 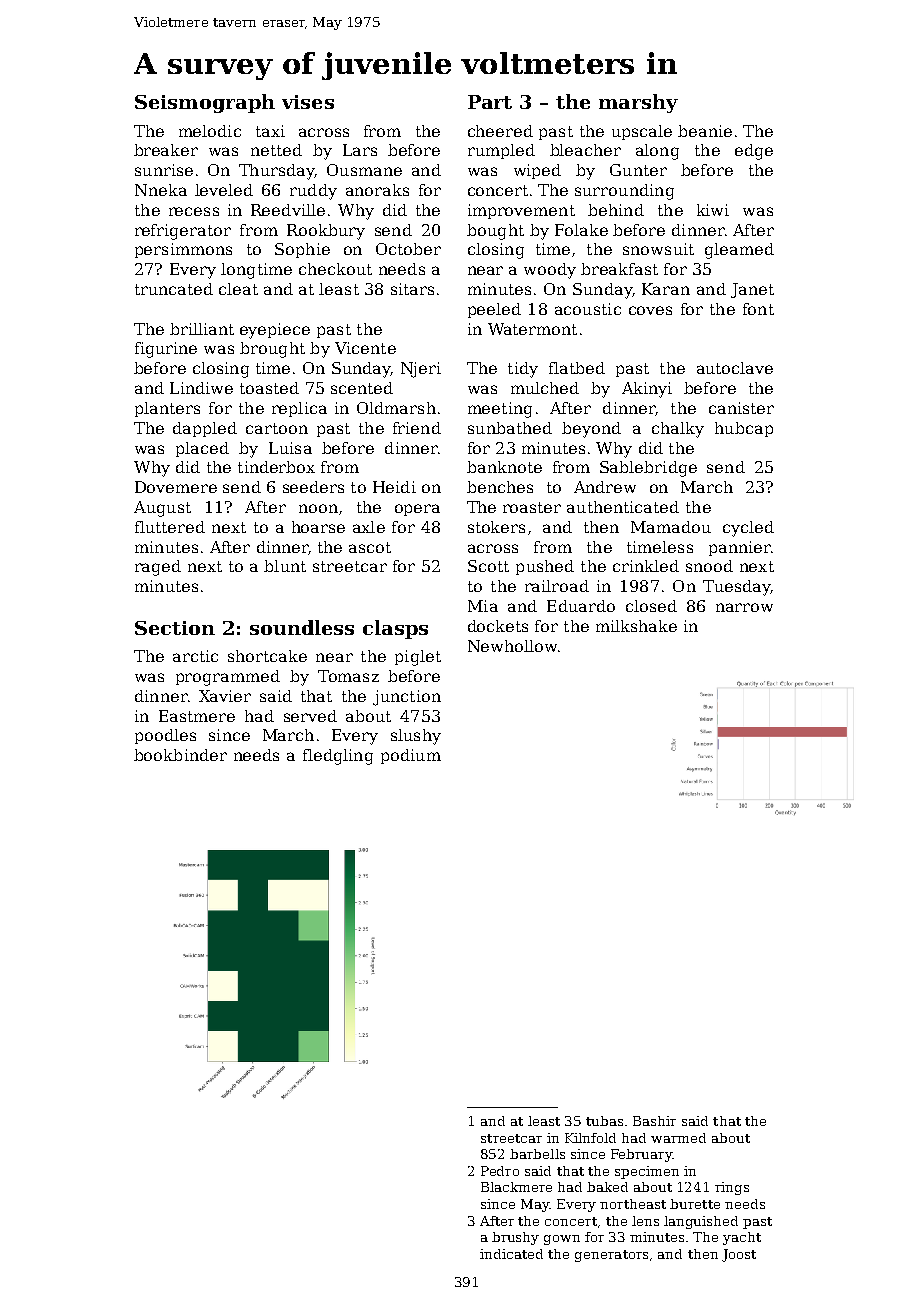 What do you see at coordinates (654, 1121) in the image?
I see `Bashir` at bounding box center [654, 1121].
